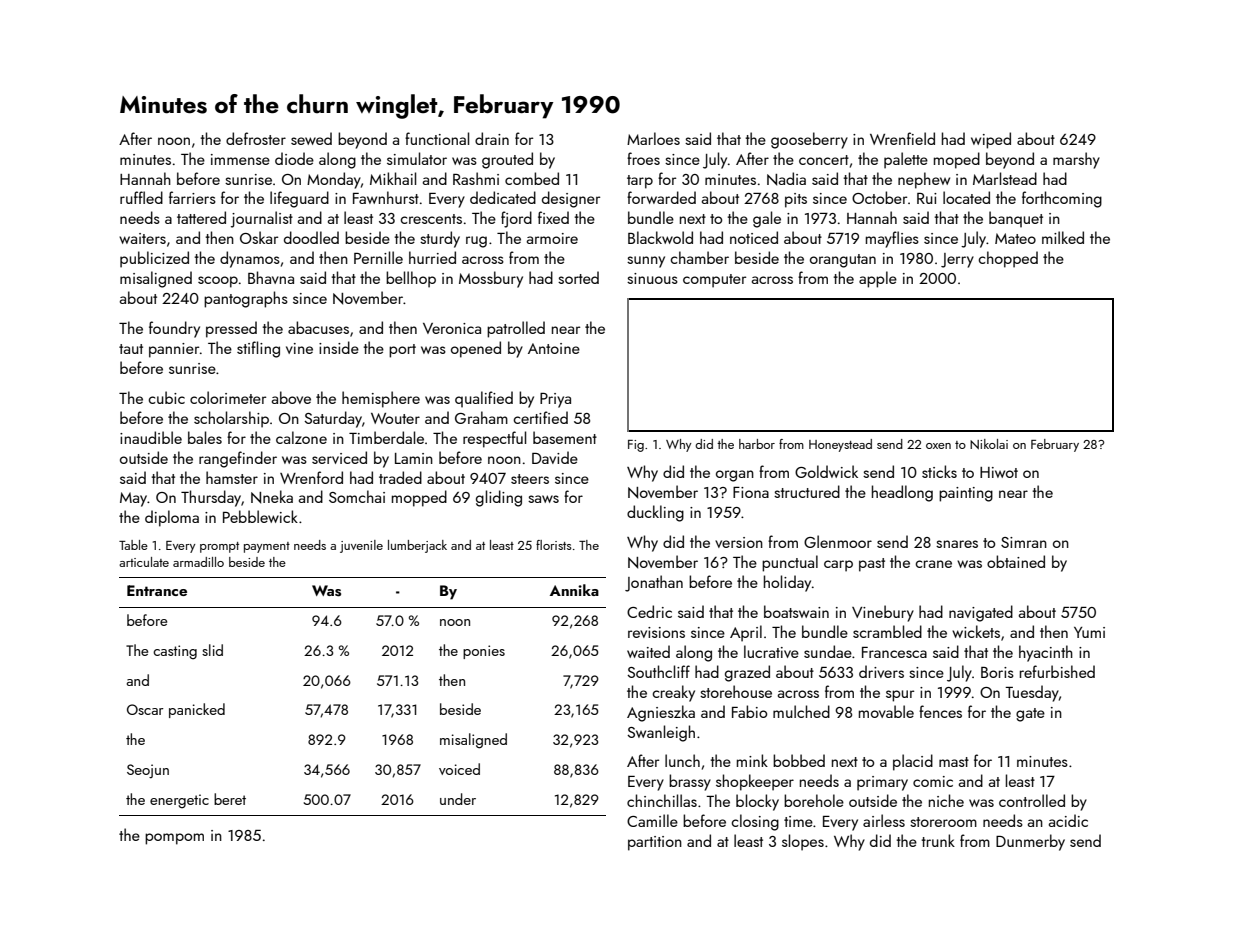  What do you see at coordinates (174, 839) in the document?
I see `pompom` at bounding box center [174, 839].
